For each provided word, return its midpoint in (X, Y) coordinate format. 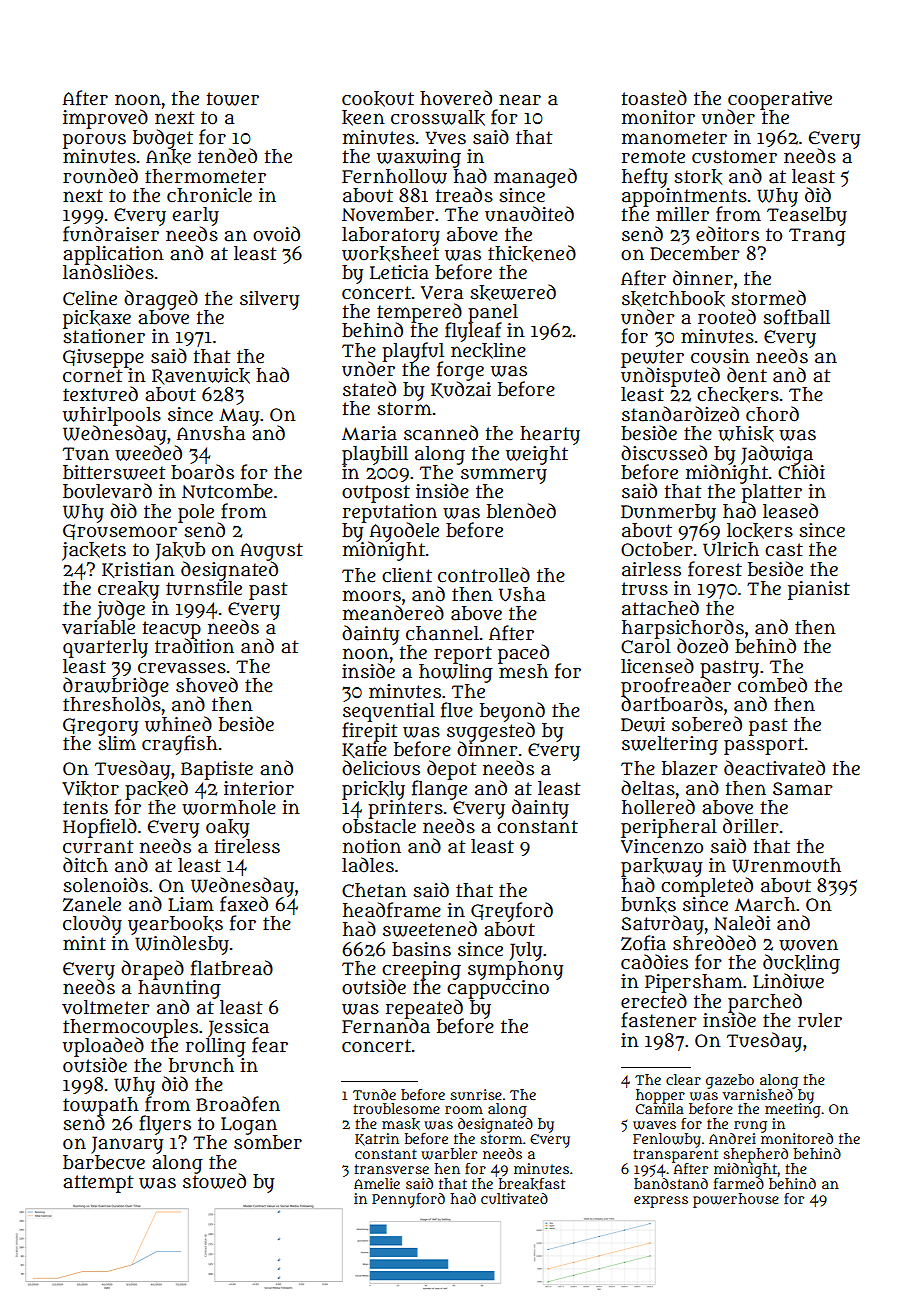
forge (460, 371)
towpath (101, 1106)
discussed (664, 453)
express (661, 1202)
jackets (94, 551)
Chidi (801, 472)
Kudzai (461, 389)
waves (654, 1125)
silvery (269, 300)
